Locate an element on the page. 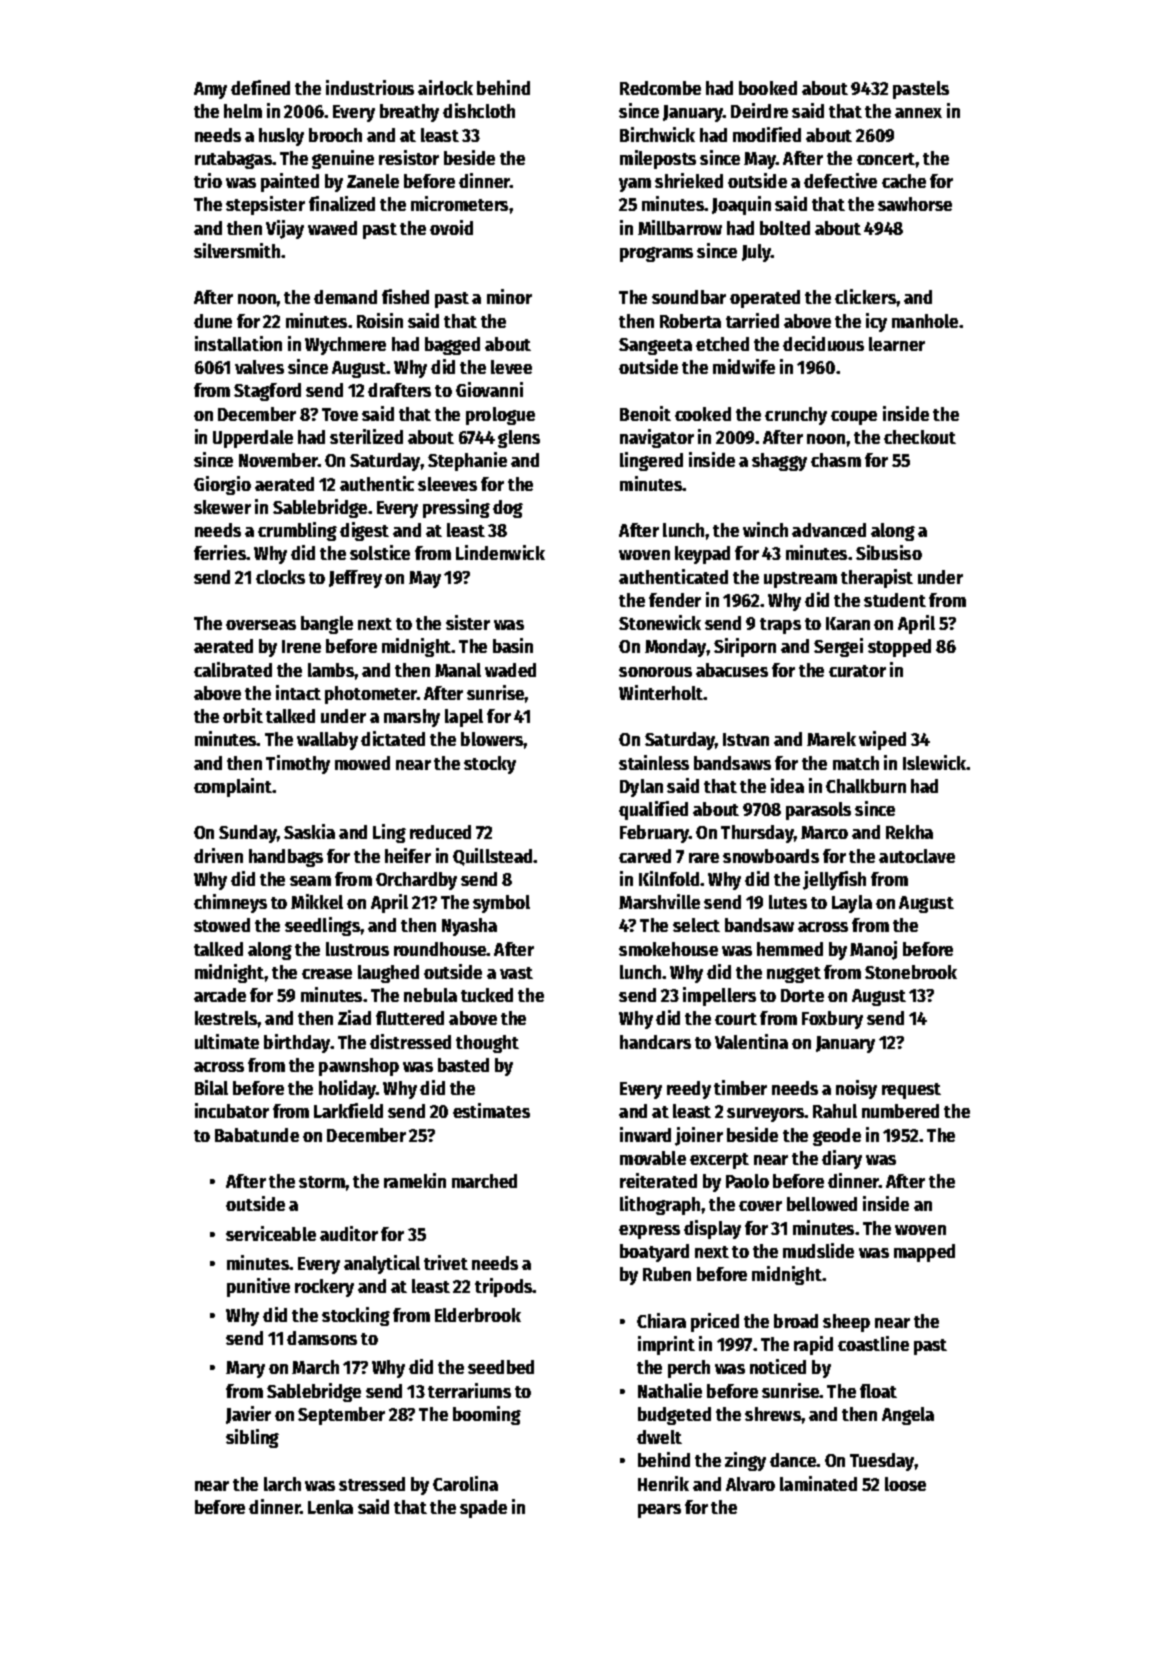 The width and height of the document is (1165, 1654). laughed is located at coordinates (388, 974).
